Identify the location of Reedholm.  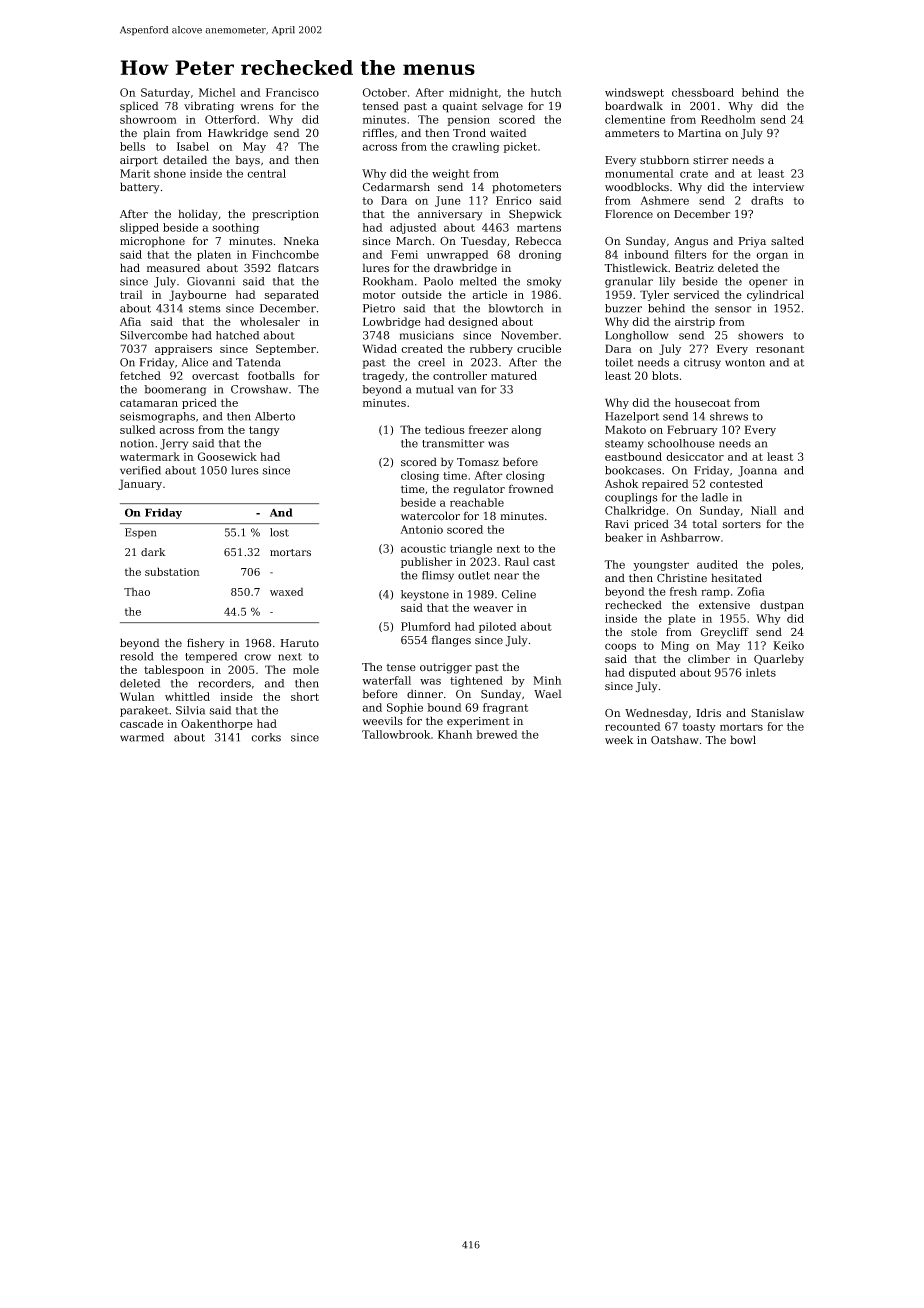
(728, 119).
